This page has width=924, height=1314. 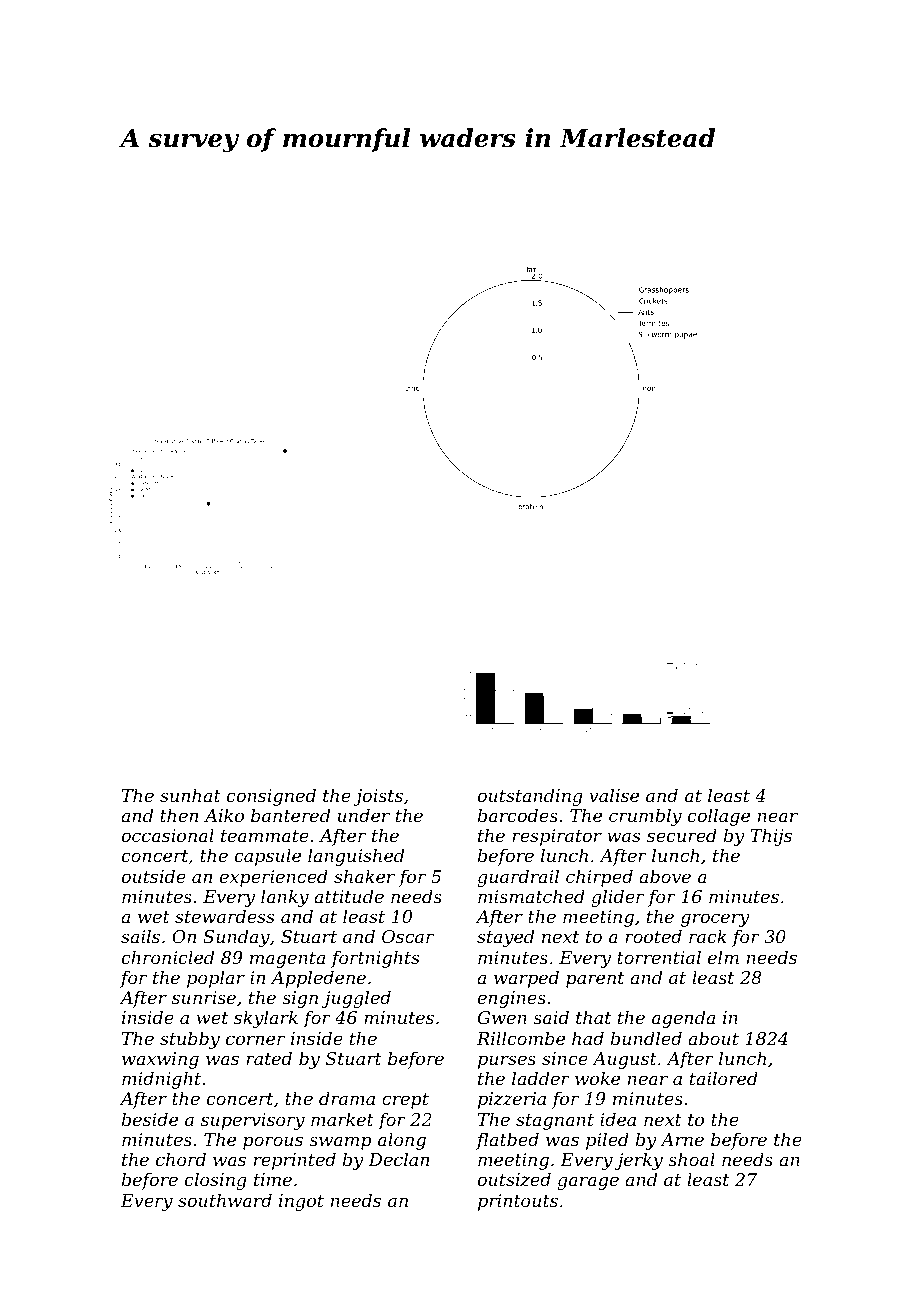 What do you see at coordinates (507, 1062) in the page?
I see `purses` at bounding box center [507, 1062].
